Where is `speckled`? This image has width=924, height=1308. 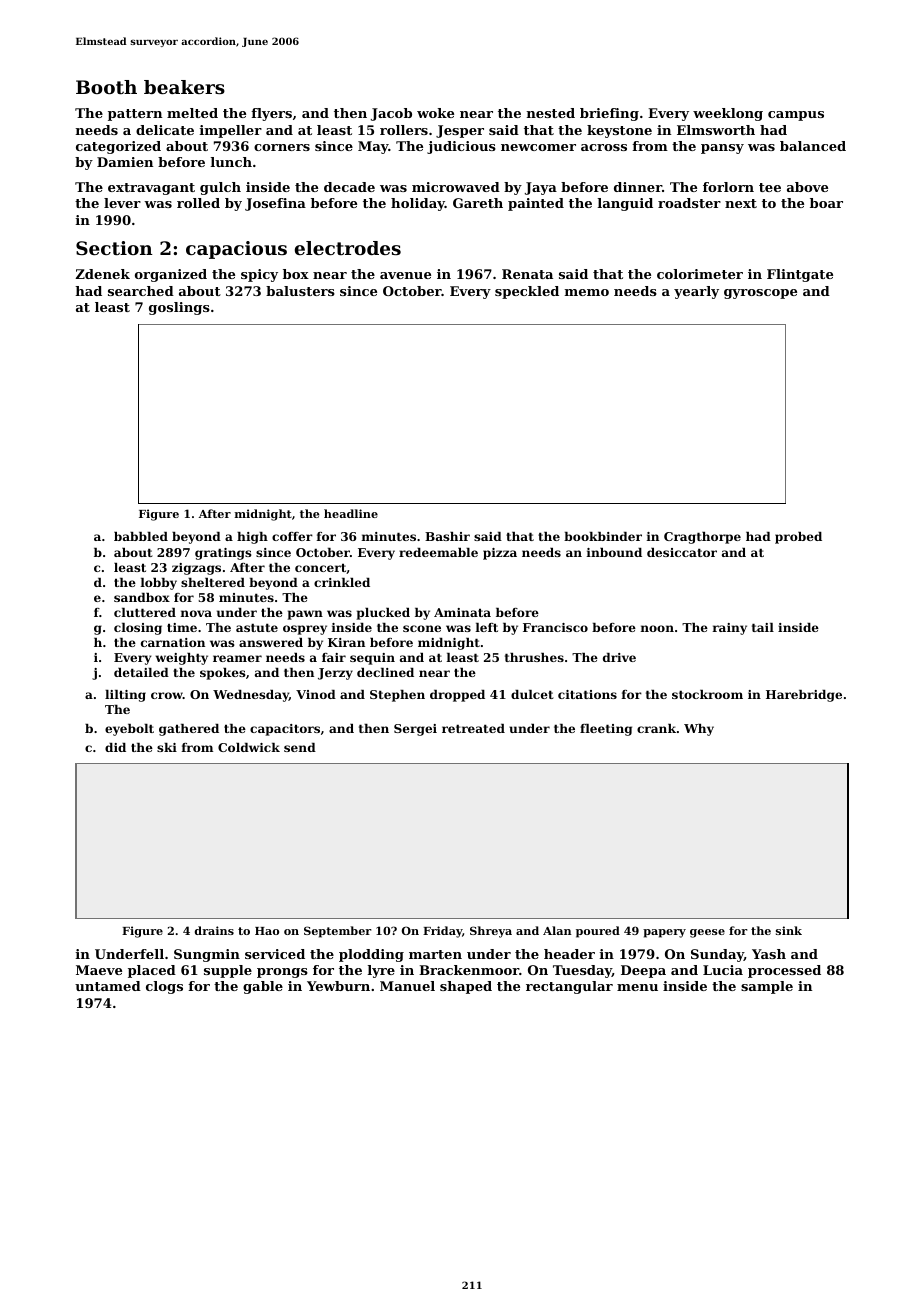 speckled is located at coordinates (527, 292).
